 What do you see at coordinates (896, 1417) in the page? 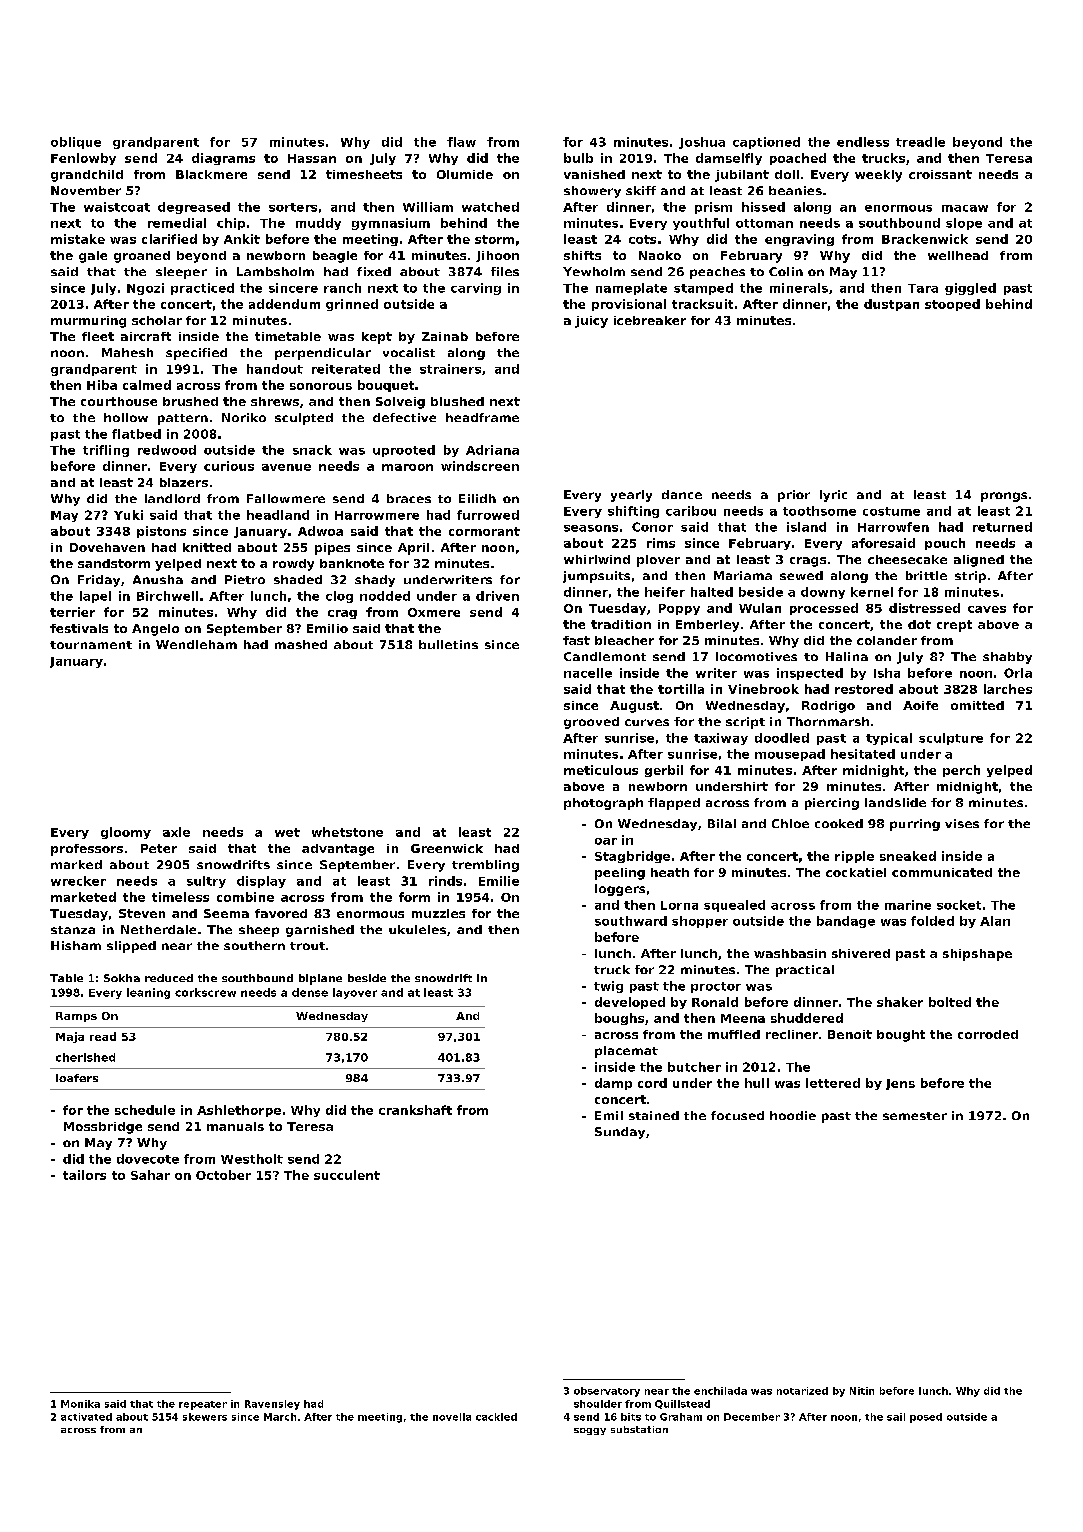
I see `sail` at bounding box center [896, 1417].
